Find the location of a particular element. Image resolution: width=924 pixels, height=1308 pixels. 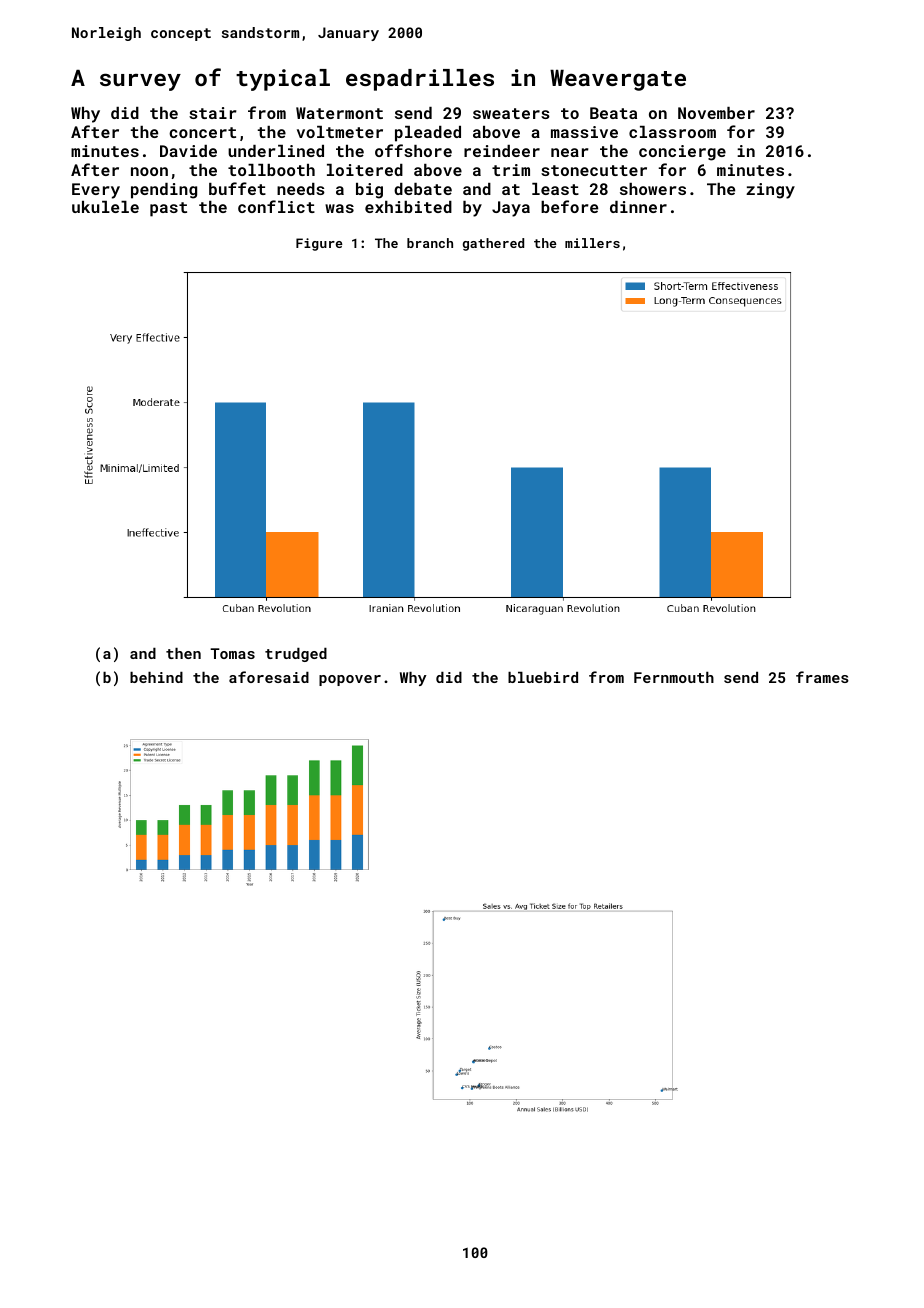

frames is located at coordinates (822, 677).
